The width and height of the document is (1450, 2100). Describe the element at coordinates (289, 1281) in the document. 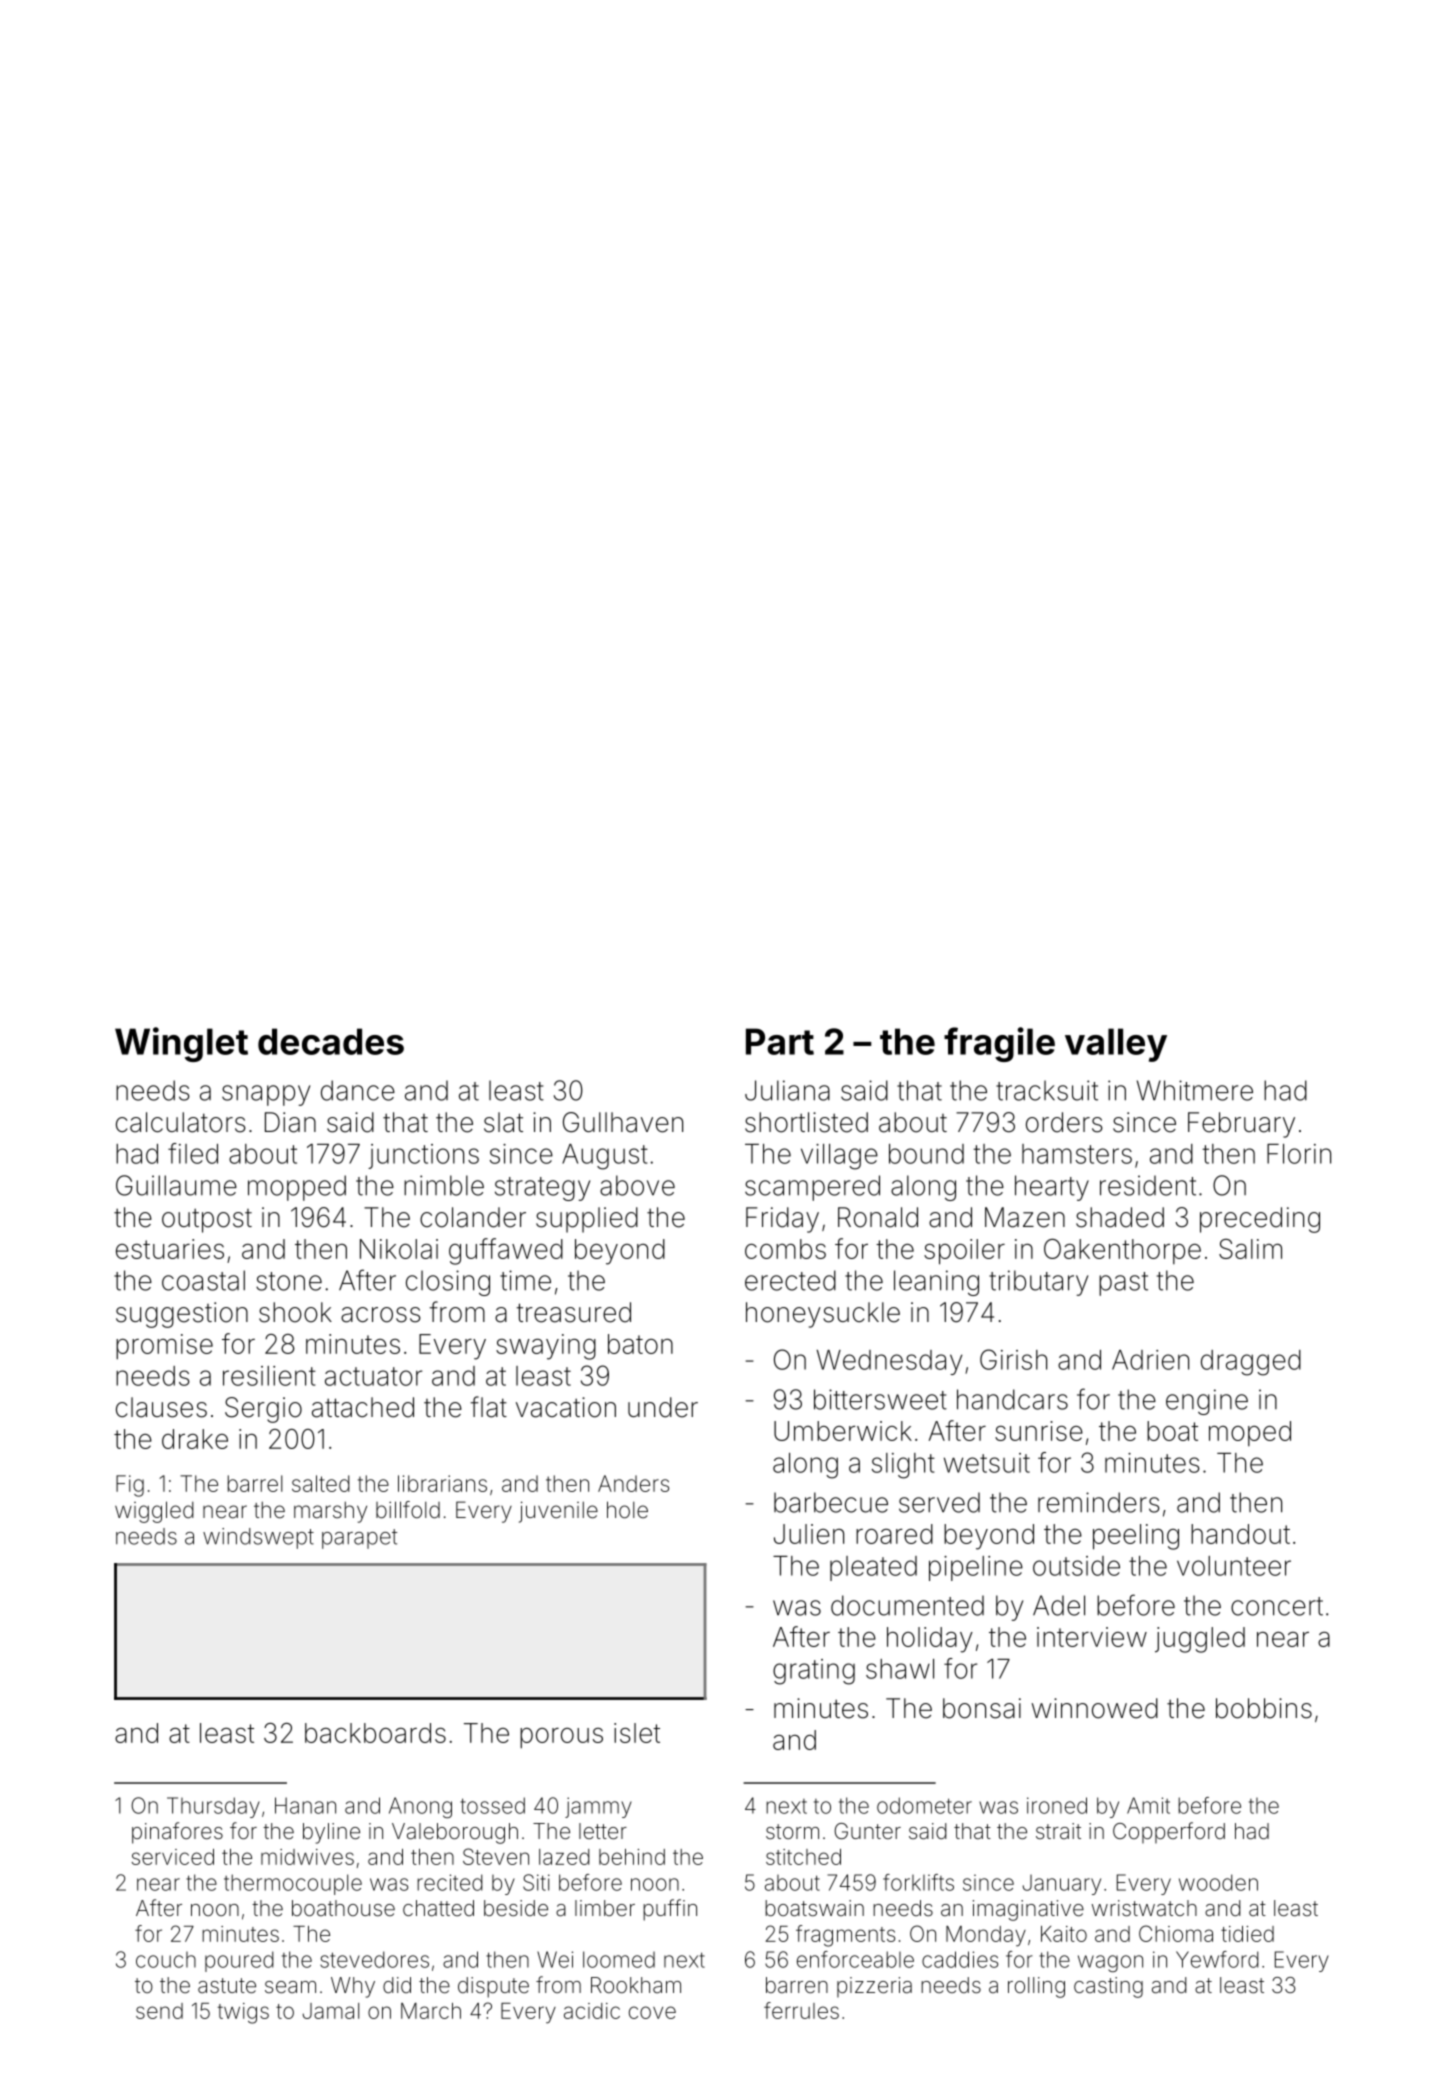

I see `stone` at that location.
